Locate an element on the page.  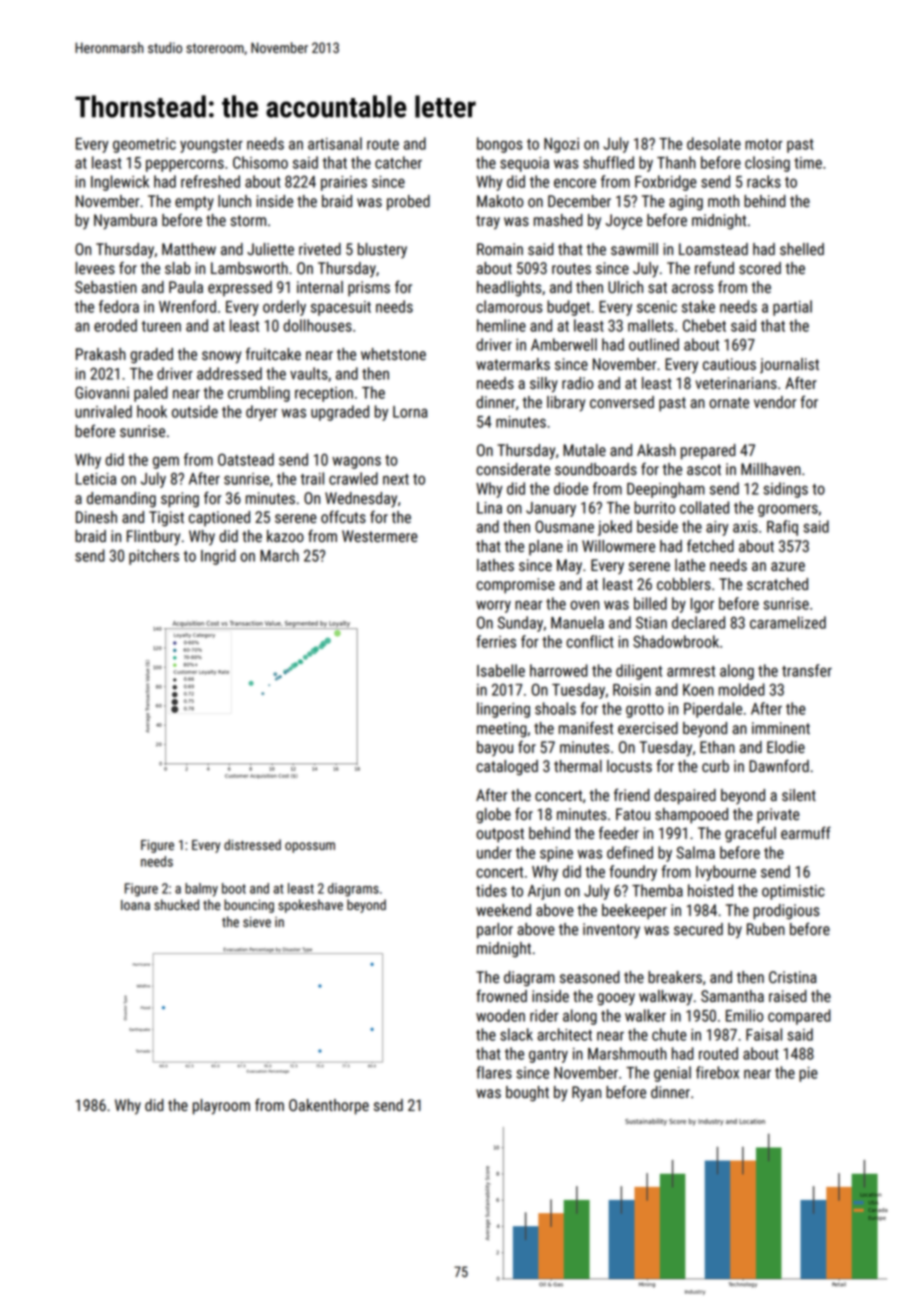
Flintbury is located at coordinates (153, 538).
